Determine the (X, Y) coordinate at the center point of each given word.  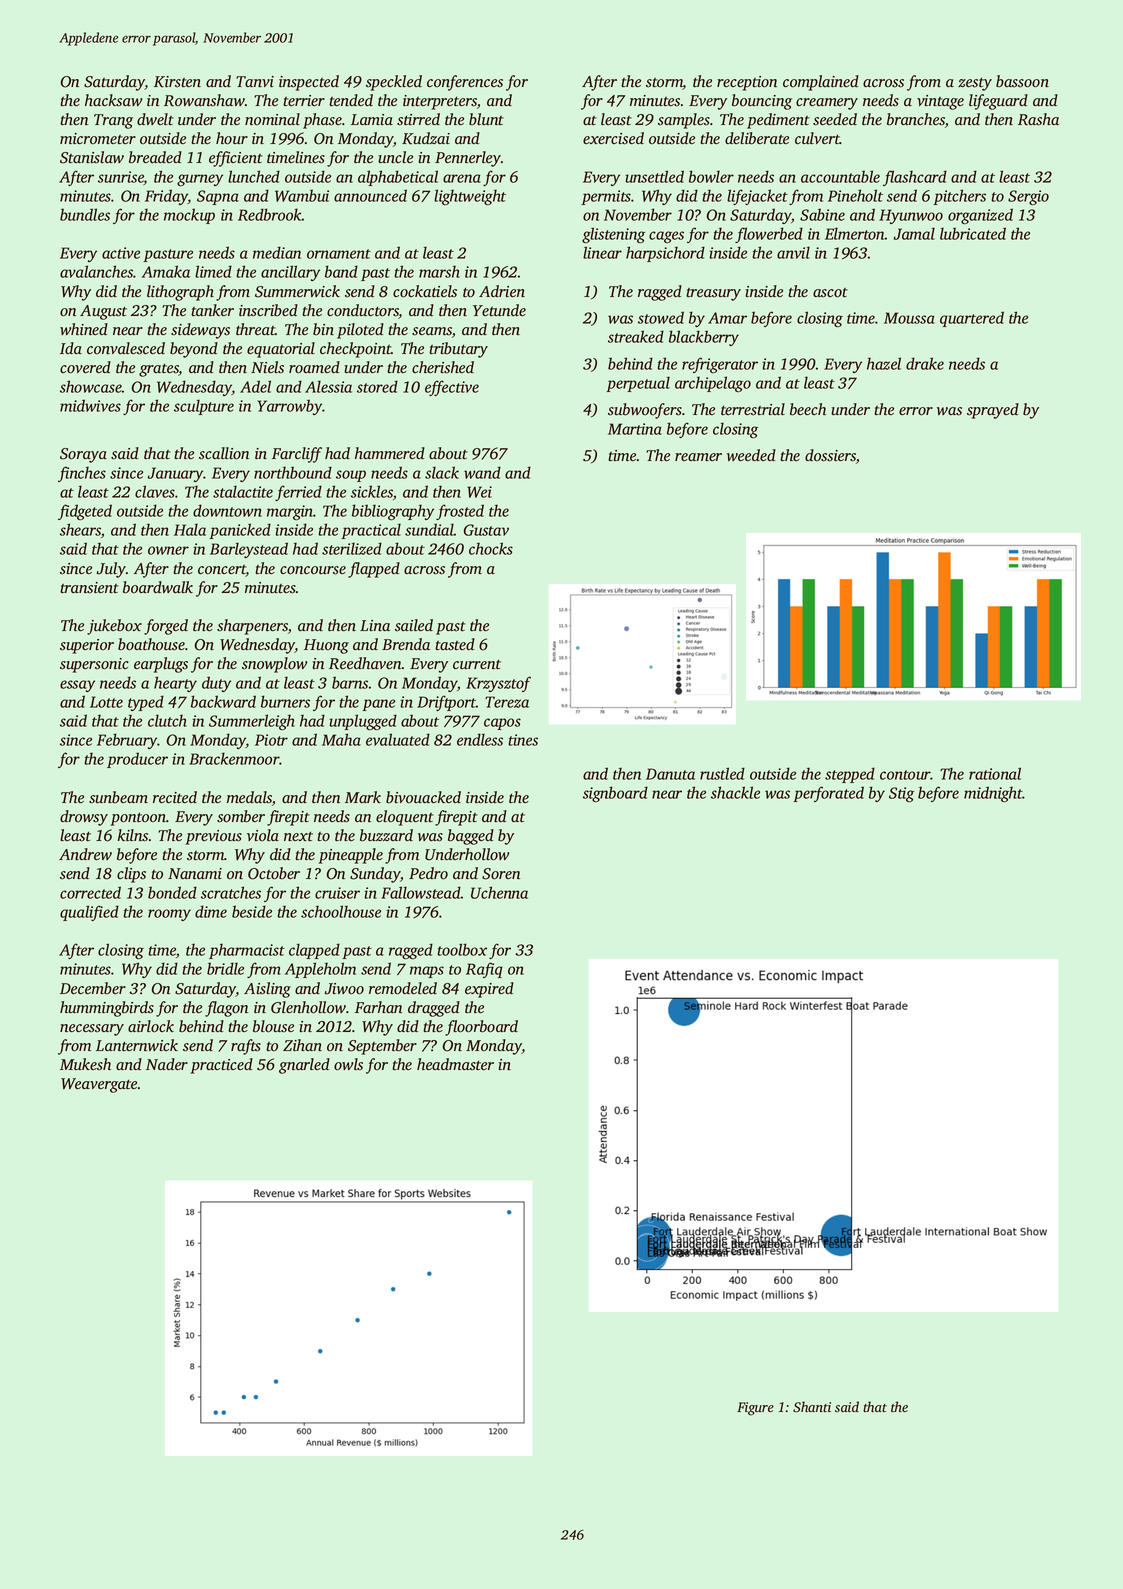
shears (80, 529)
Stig (901, 795)
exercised (613, 138)
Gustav (486, 530)
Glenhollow (308, 1007)
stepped (850, 775)
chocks (491, 548)
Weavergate (99, 1085)
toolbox (462, 949)
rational (995, 773)
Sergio (1028, 198)
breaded (155, 157)
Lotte (106, 702)
